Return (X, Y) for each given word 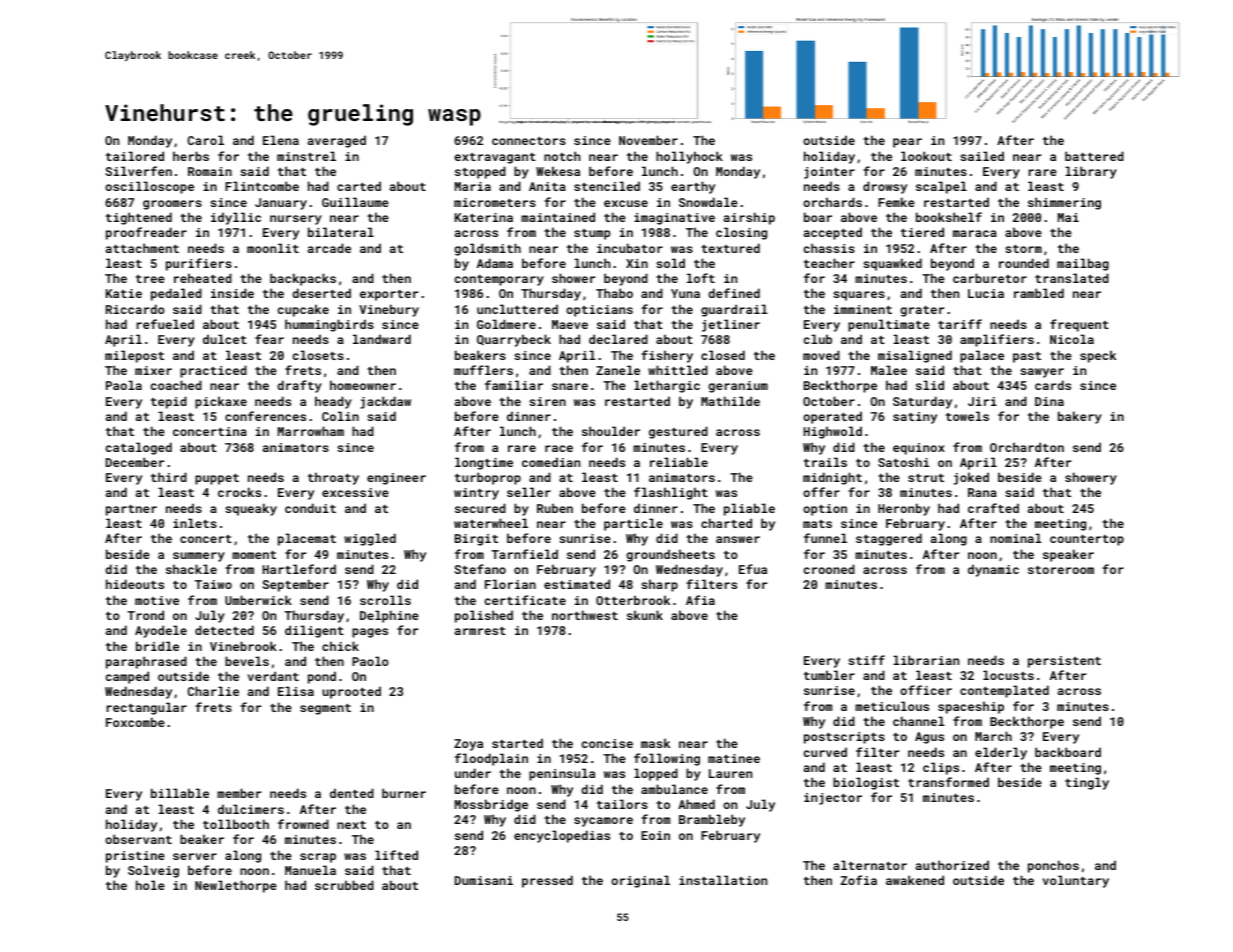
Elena (281, 140)
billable (180, 793)
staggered (889, 539)
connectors (529, 141)
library (1091, 172)
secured (480, 508)
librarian (926, 660)
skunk (645, 615)
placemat (307, 539)
